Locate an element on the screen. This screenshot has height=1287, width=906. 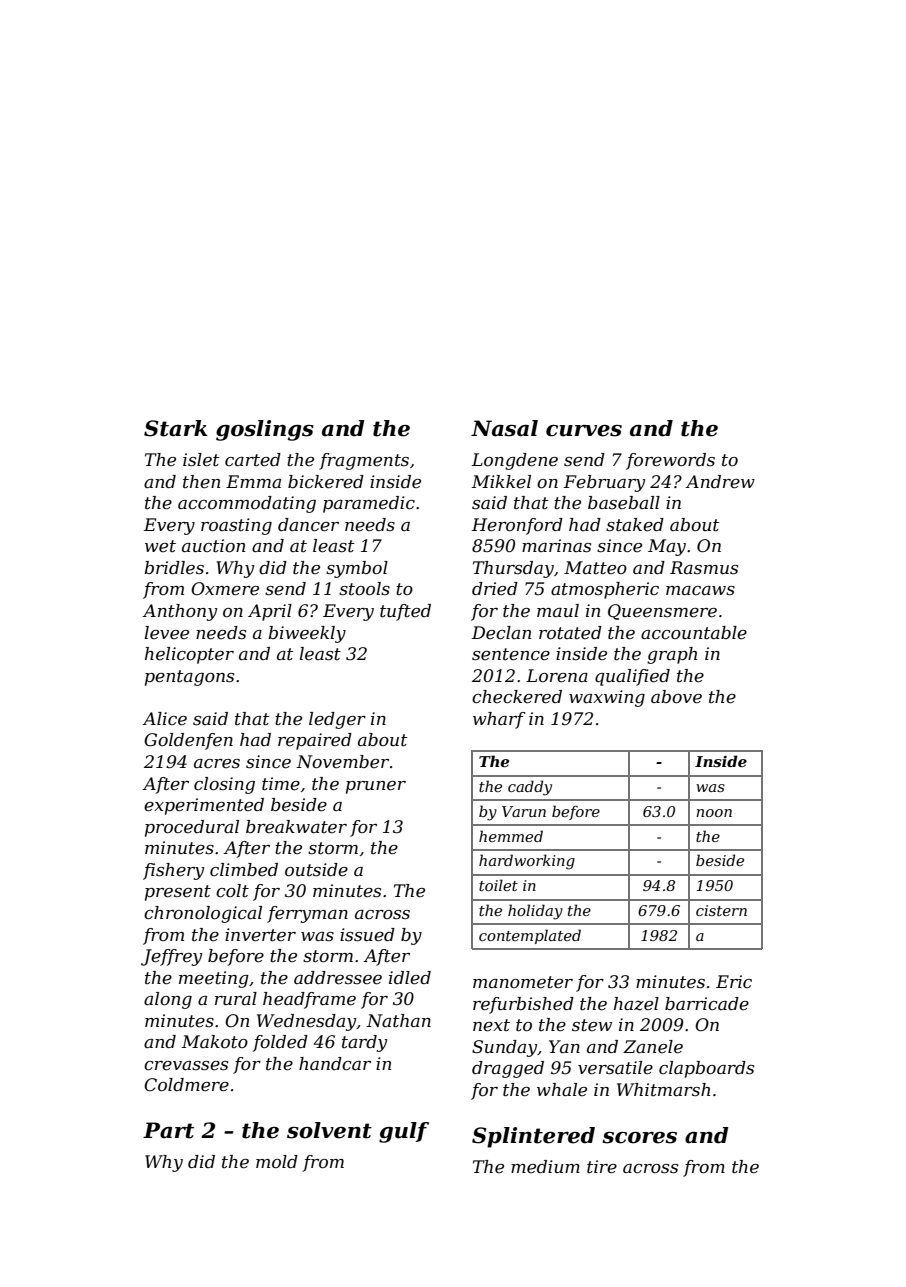
symbol is located at coordinates (357, 569).
